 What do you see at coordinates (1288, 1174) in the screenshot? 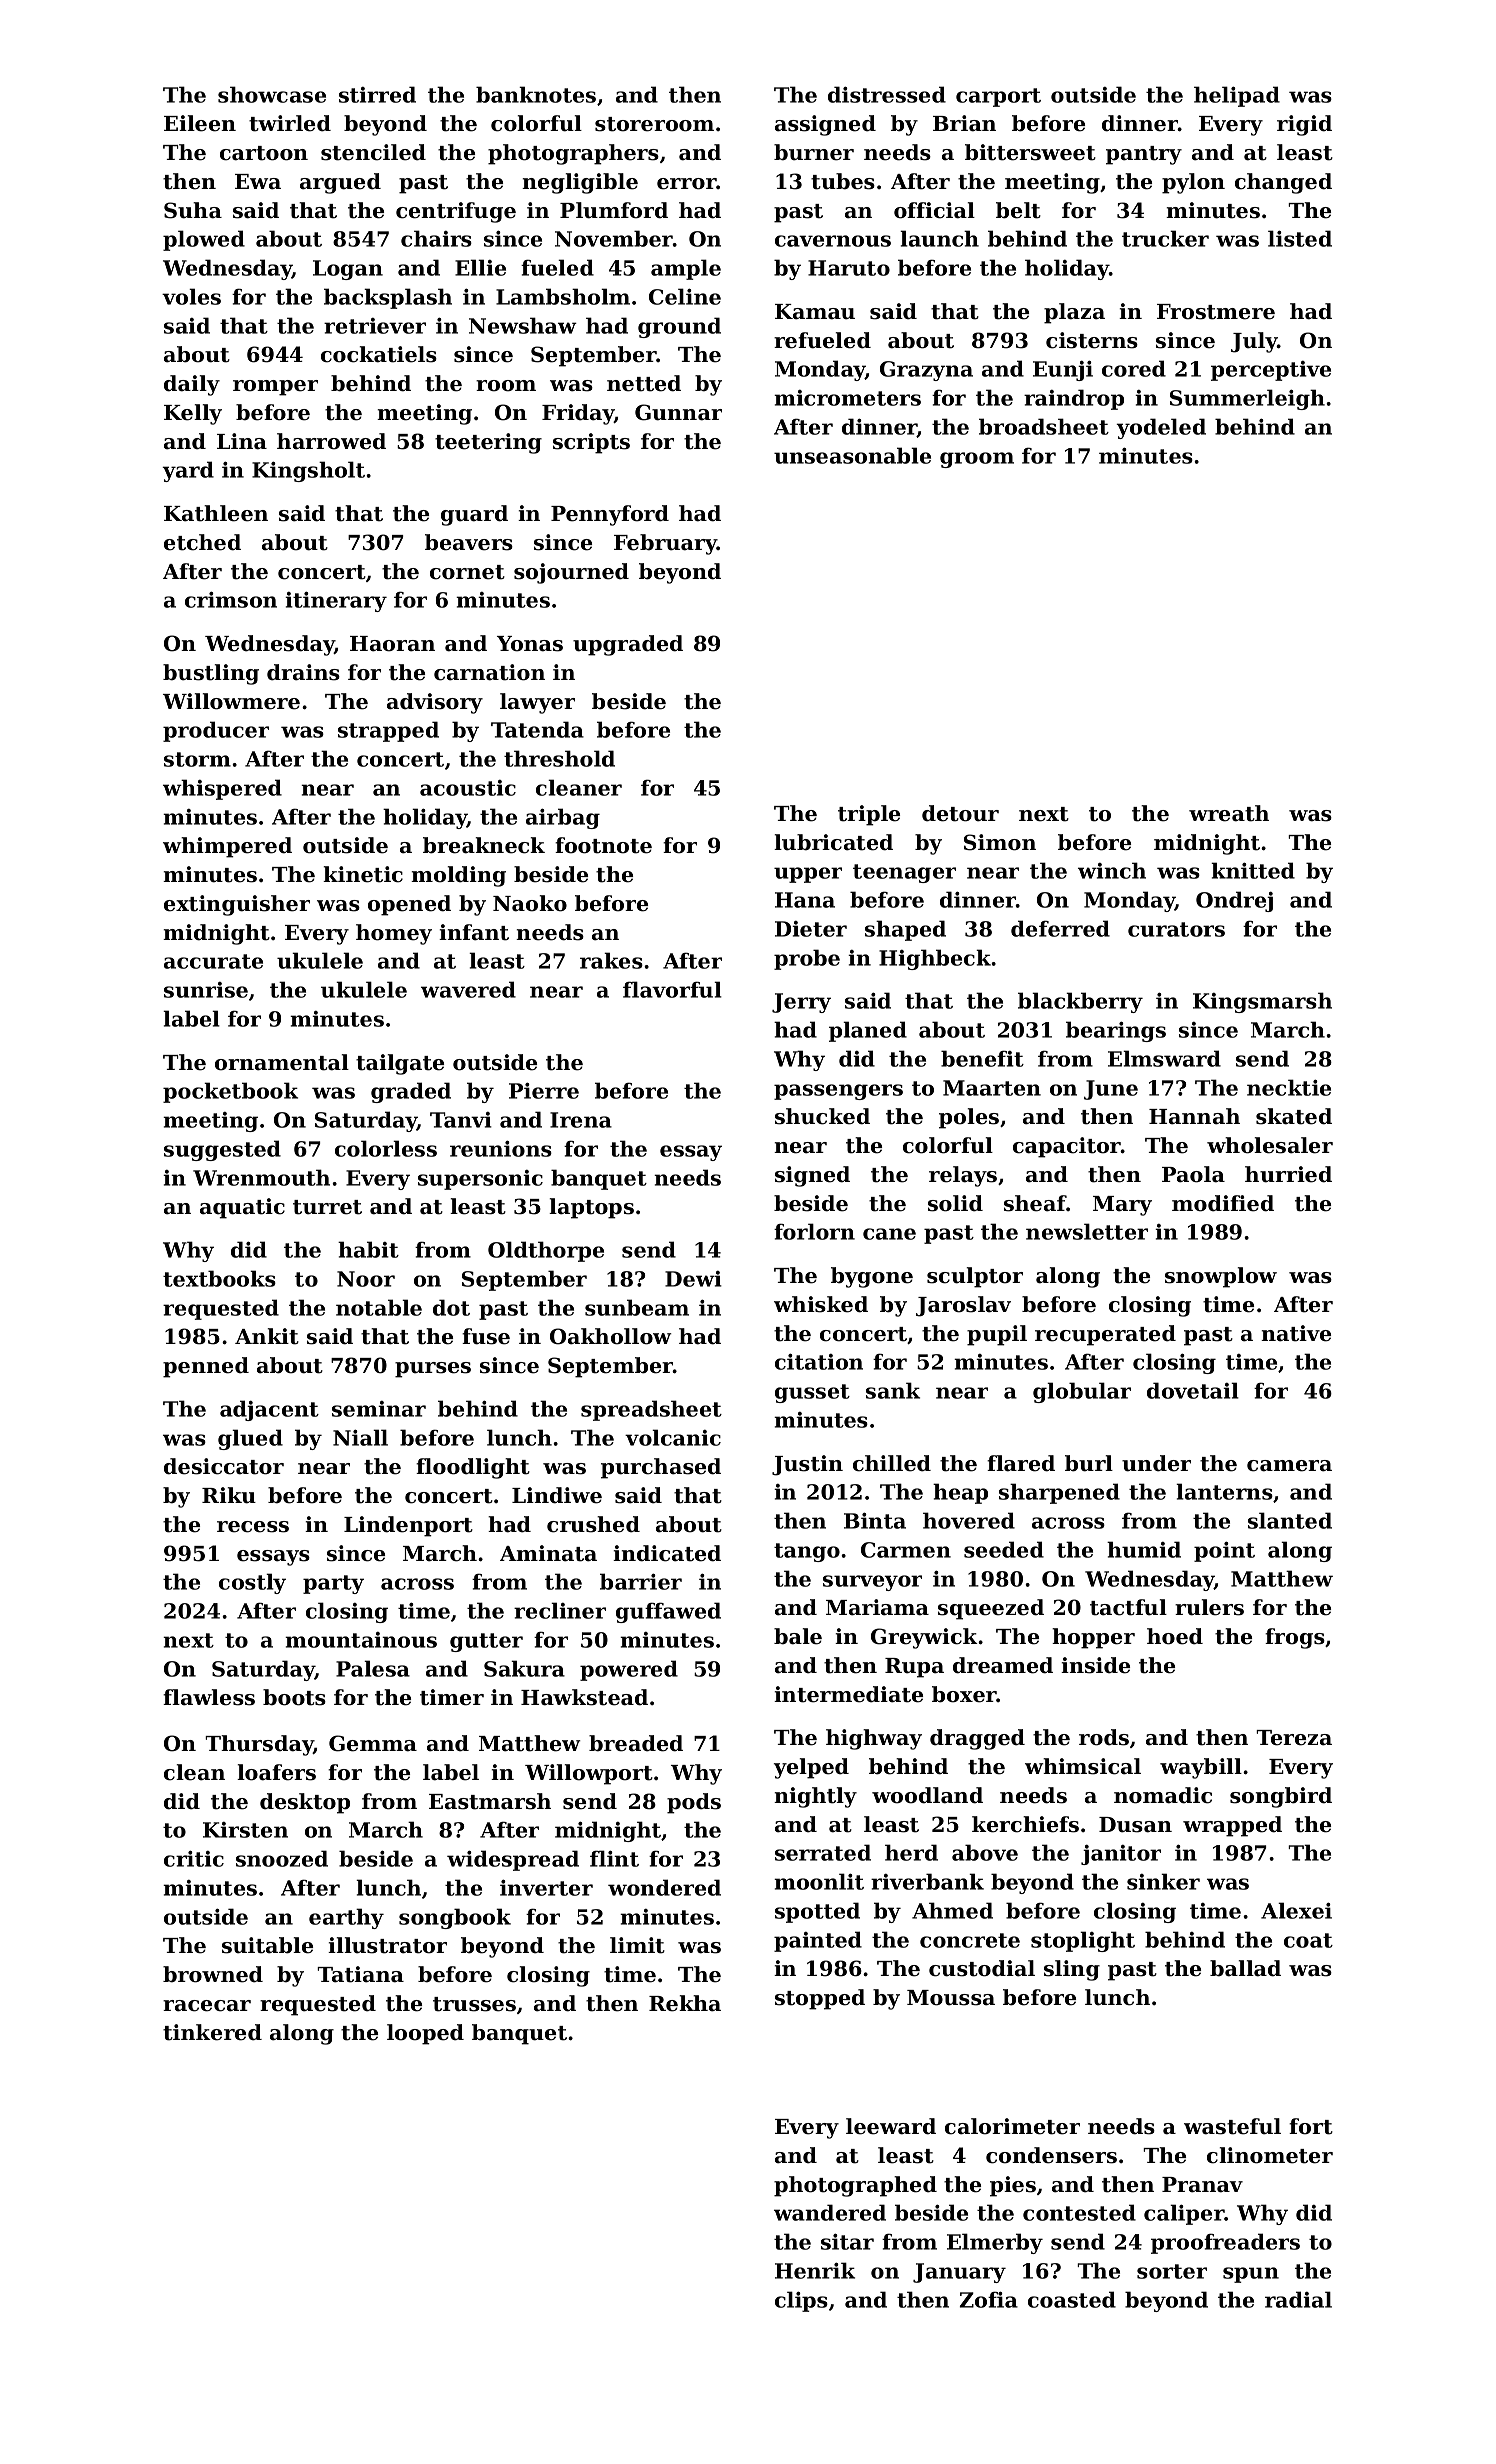
I see `hurried` at bounding box center [1288, 1174].
